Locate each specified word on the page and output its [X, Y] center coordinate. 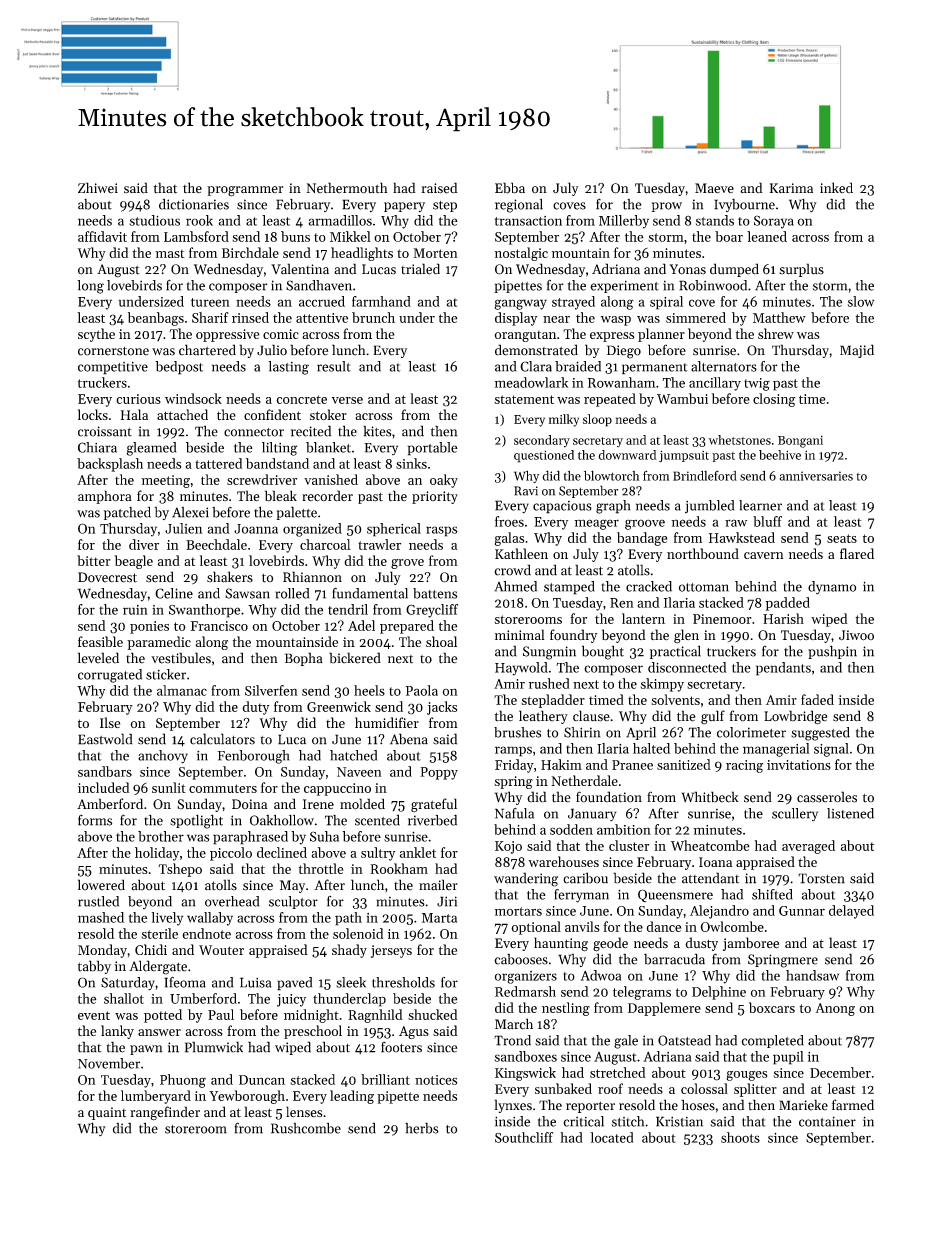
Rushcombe [306, 1128]
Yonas [687, 269]
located [612, 1137]
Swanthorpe [204, 611]
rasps [442, 531]
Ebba [510, 188]
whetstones [739, 440]
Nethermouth [347, 188]
